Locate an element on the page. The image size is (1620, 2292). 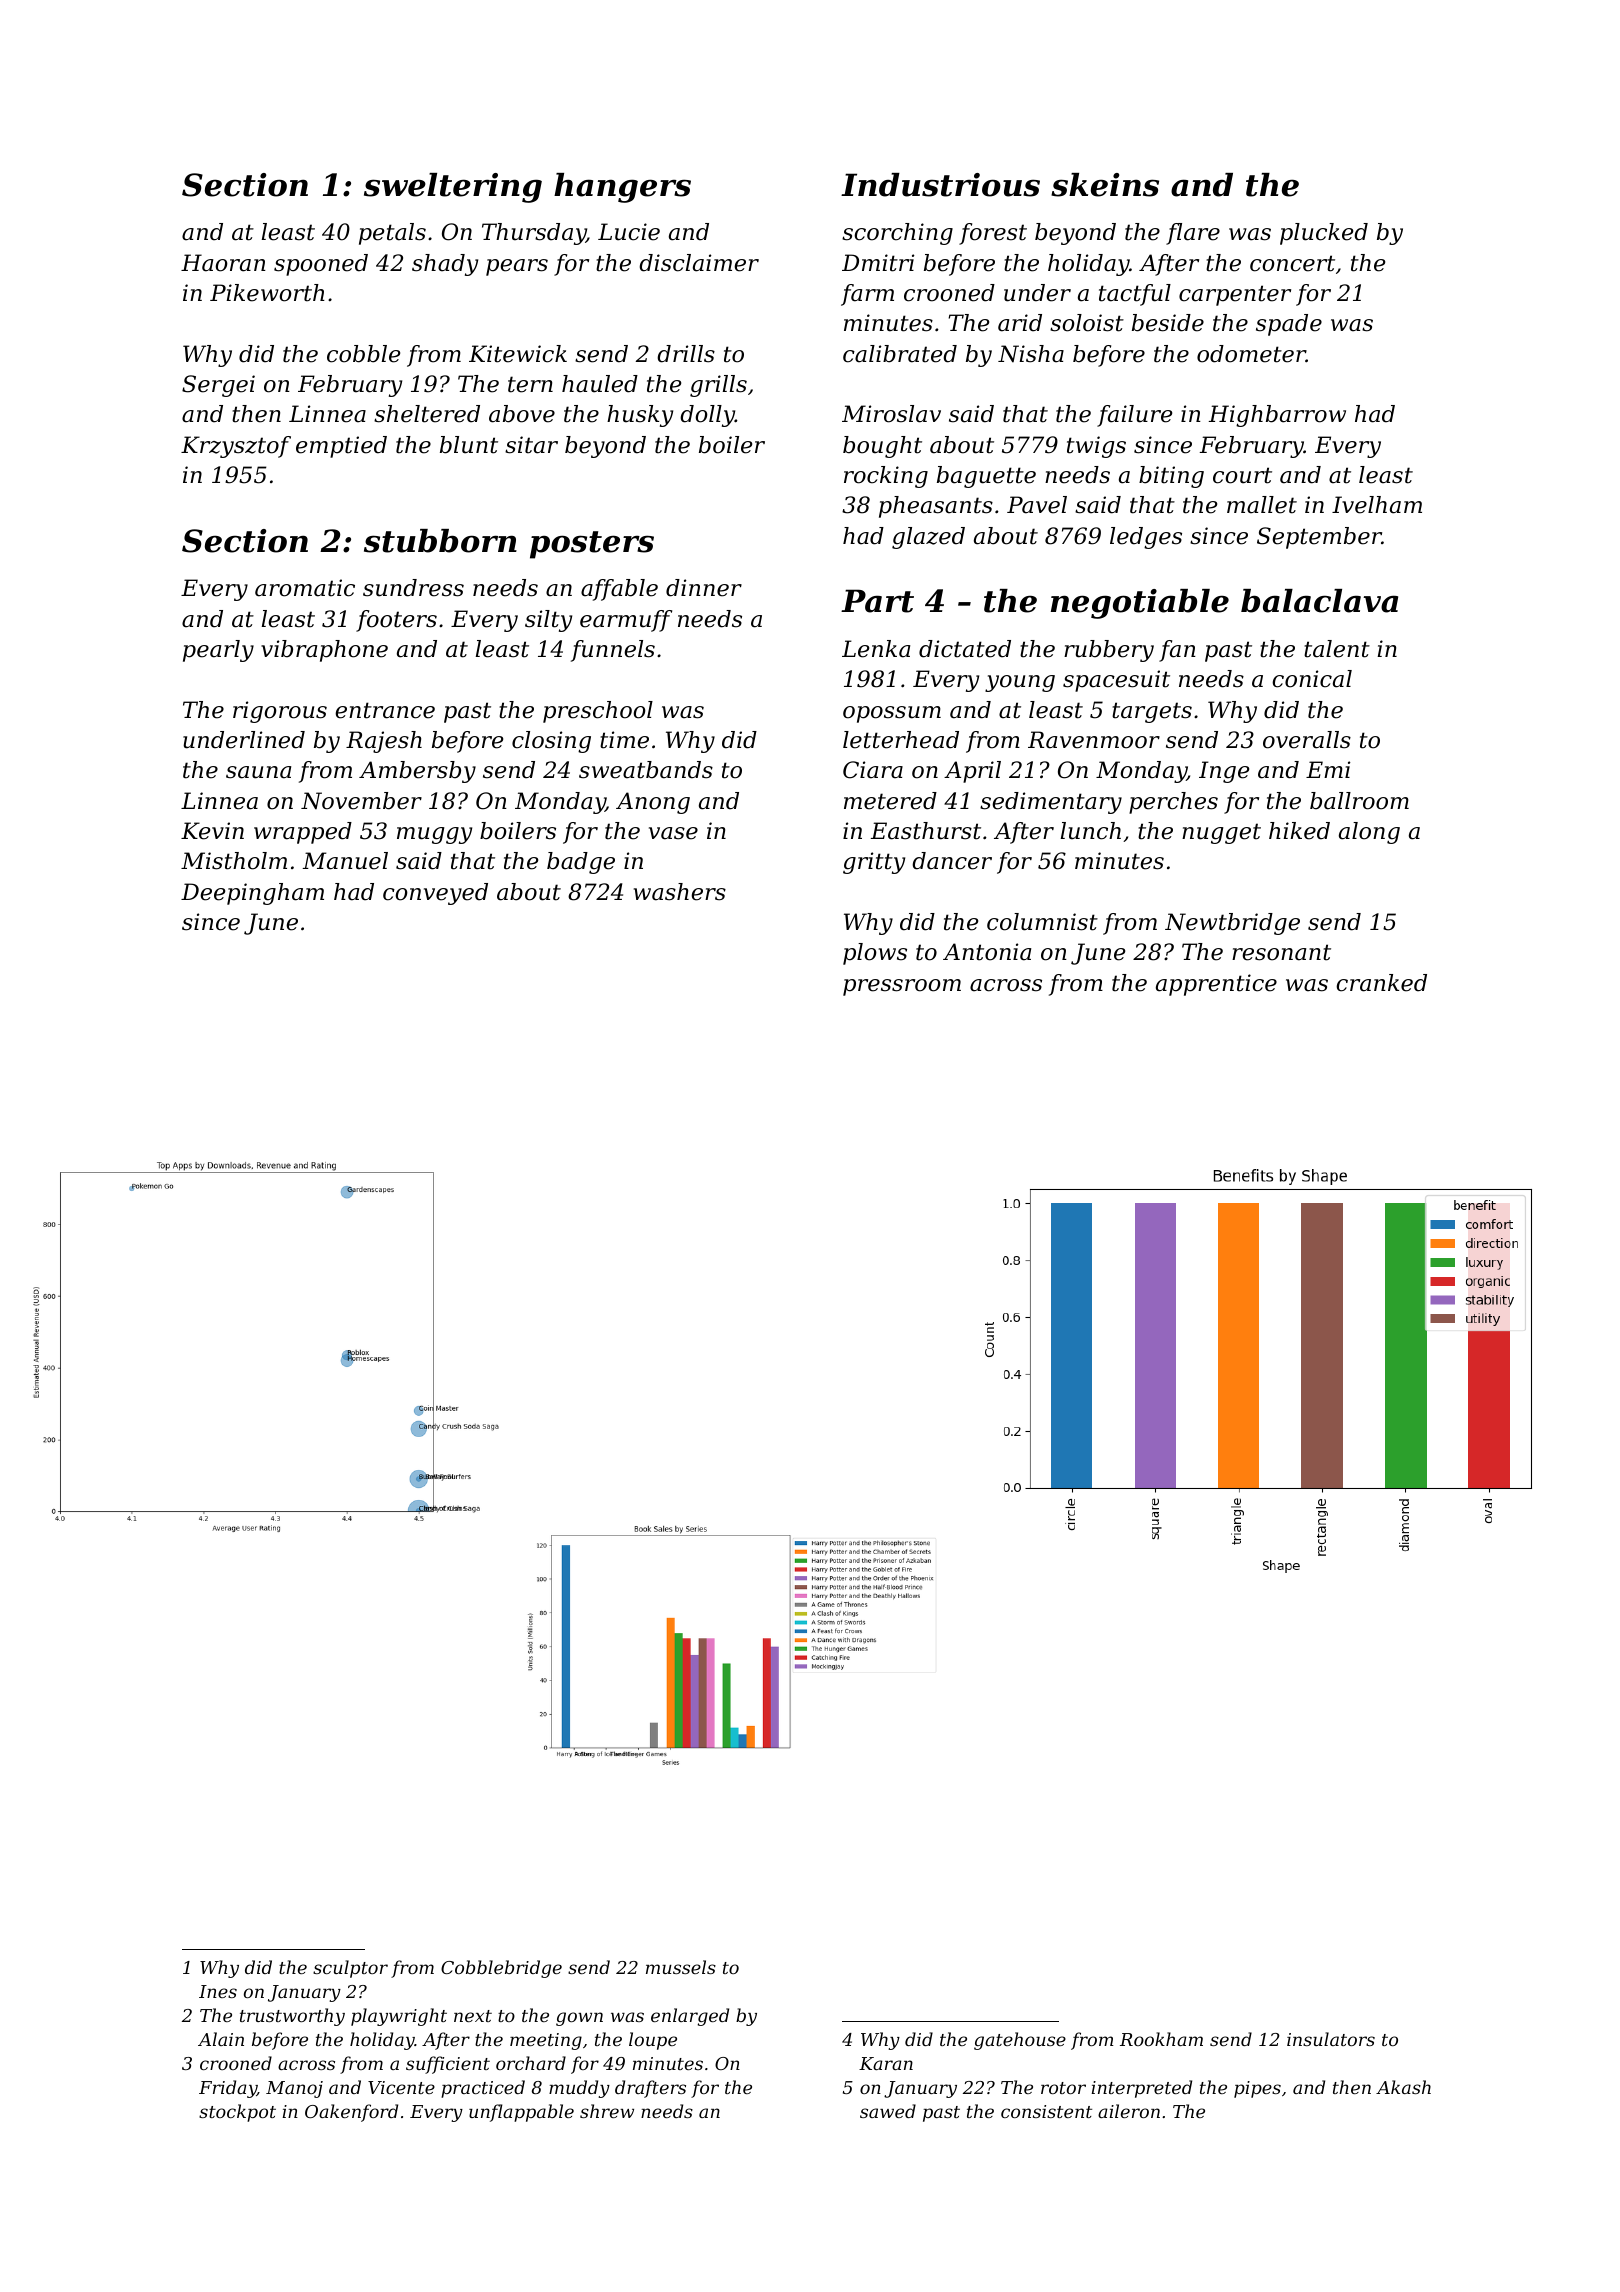
apprentice is located at coordinates (1216, 985).
